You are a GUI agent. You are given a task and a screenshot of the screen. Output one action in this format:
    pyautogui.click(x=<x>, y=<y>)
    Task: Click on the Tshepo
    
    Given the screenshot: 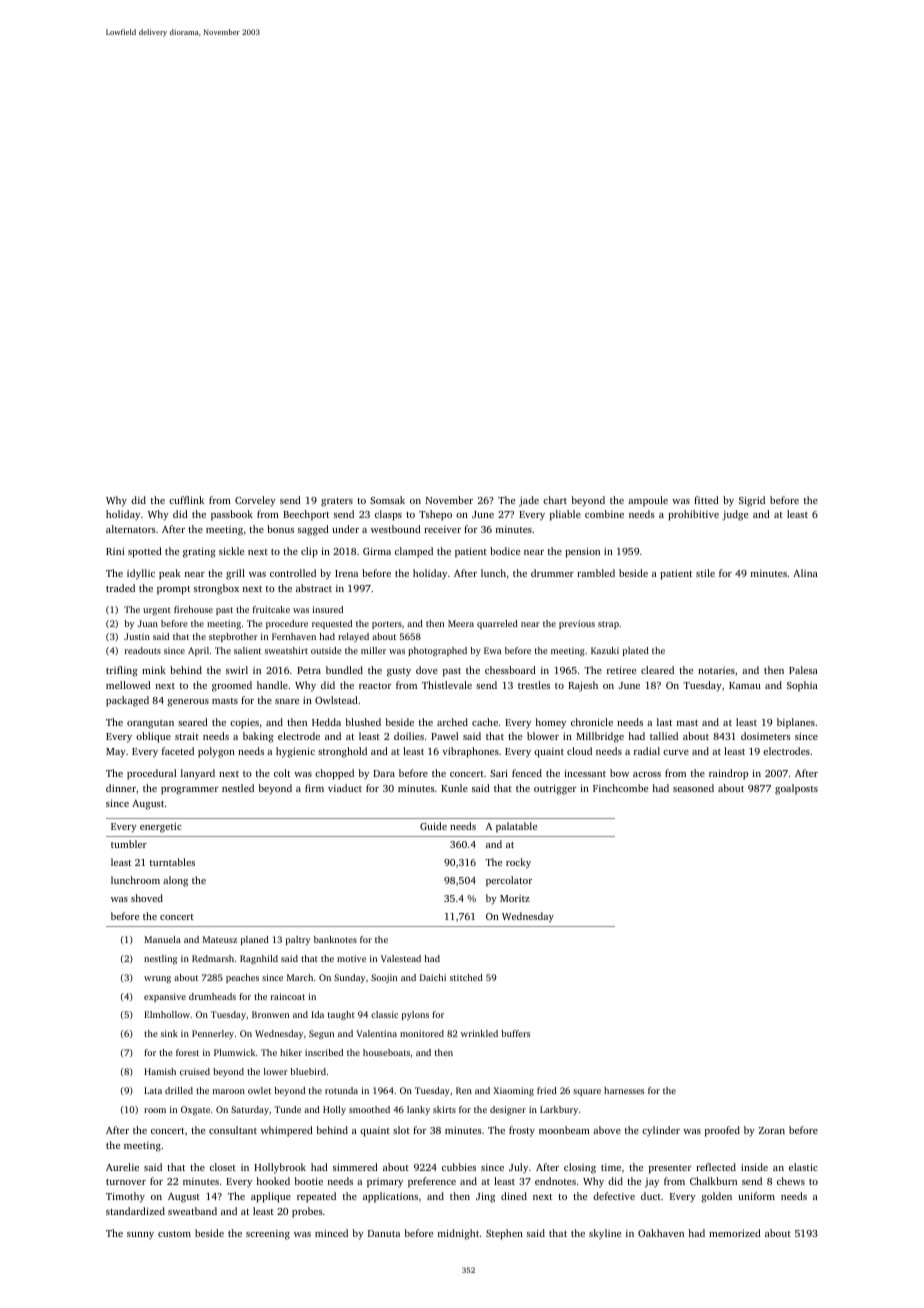 What is the action you would take?
    pyautogui.click(x=435, y=515)
